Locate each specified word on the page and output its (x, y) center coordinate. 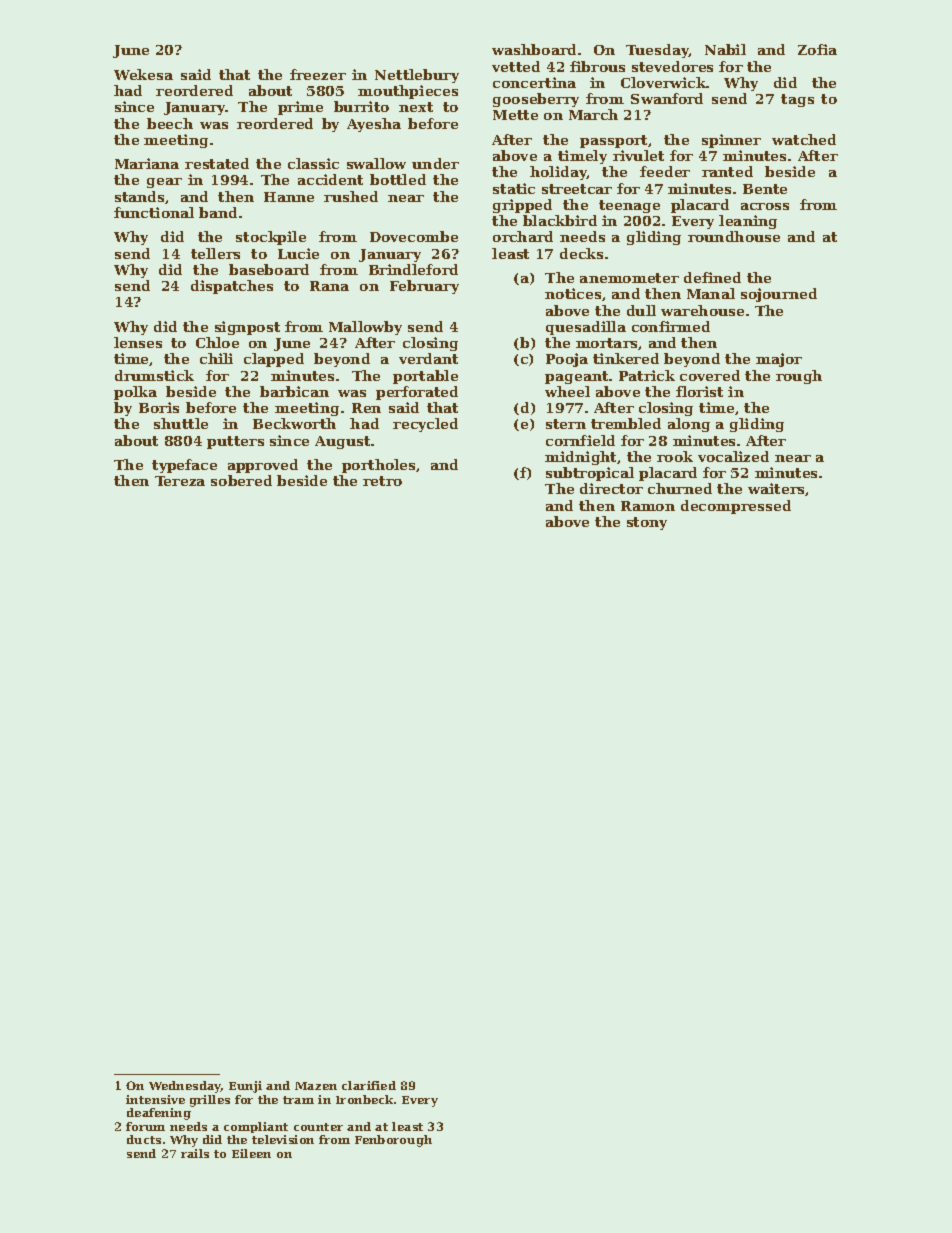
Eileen (251, 1153)
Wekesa (143, 74)
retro (382, 481)
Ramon (648, 506)
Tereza (180, 481)
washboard (534, 49)
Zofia (817, 49)
